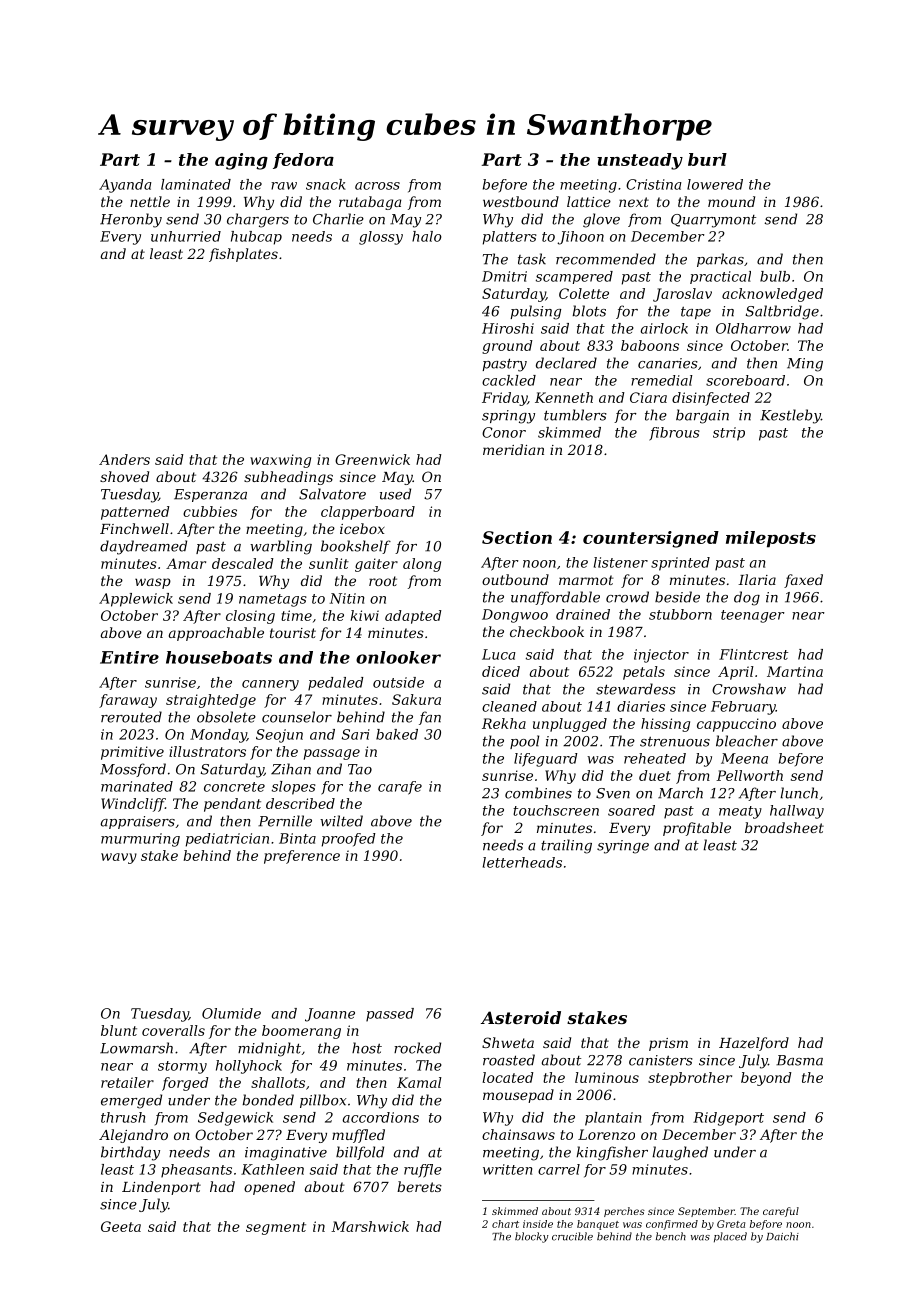 The width and height of the screenshot is (924, 1308). I want to click on glossy, so click(381, 238).
